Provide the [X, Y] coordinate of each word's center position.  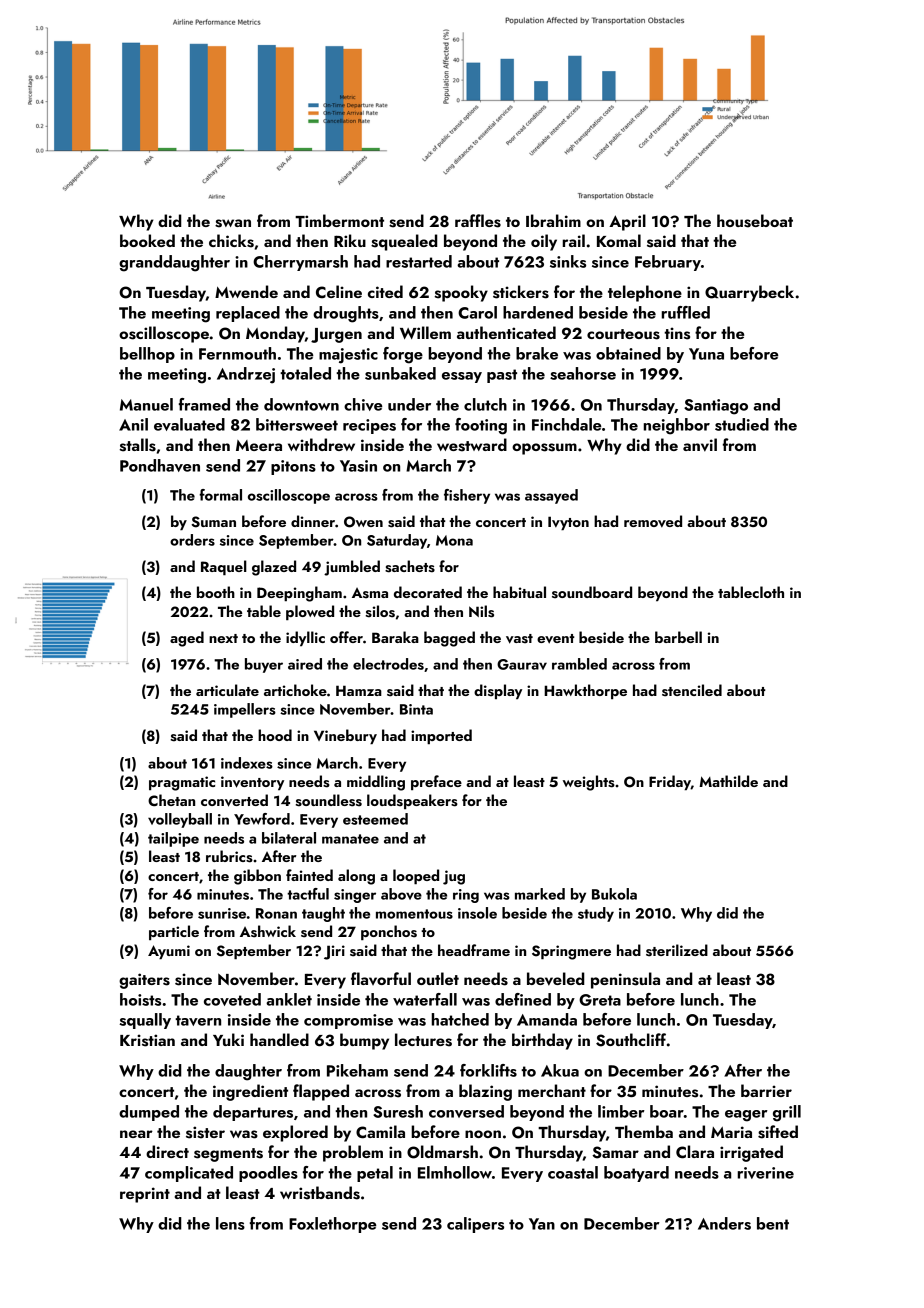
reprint [145, 1195]
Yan [542, 1224]
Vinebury [345, 736]
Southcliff [631, 1040]
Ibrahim [553, 220]
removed [653, 521]
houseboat [755, 221]
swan [233, 223]
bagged [449, 639]
